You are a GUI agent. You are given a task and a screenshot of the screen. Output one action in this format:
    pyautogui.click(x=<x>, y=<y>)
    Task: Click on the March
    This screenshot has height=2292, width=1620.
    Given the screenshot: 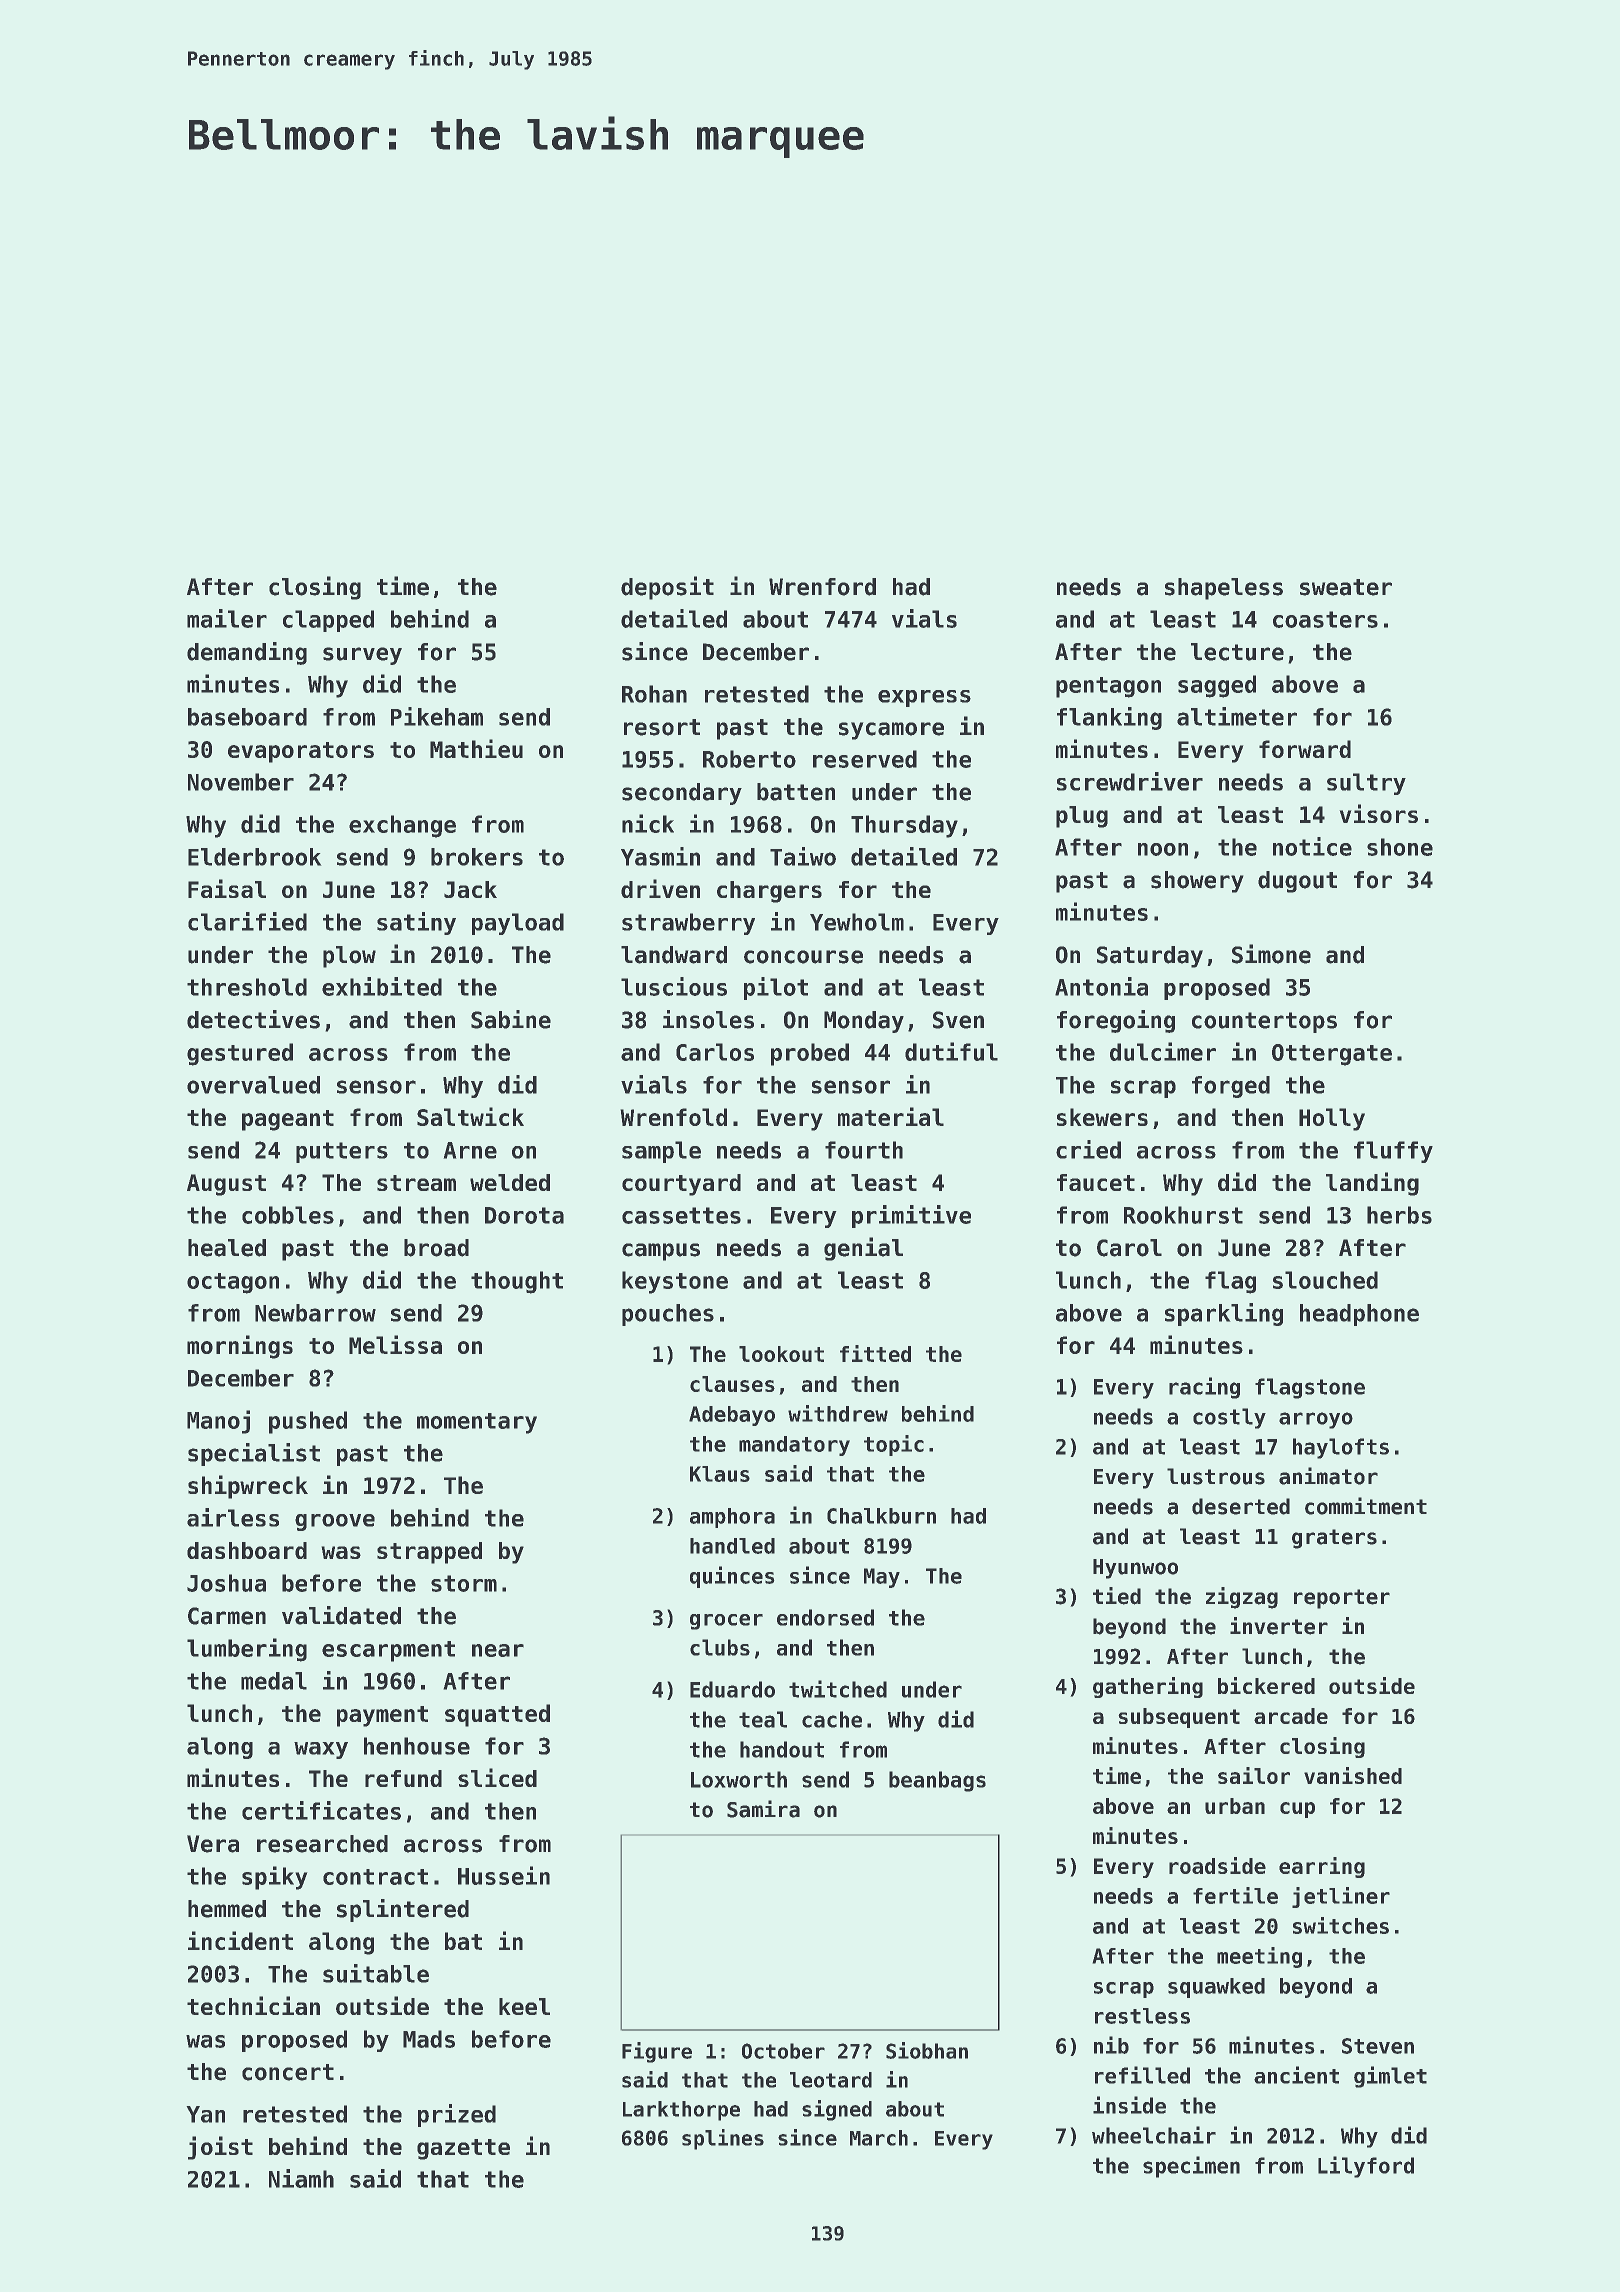 What is the action you would take?
    pyautogui.click(x=879, y=2138)
